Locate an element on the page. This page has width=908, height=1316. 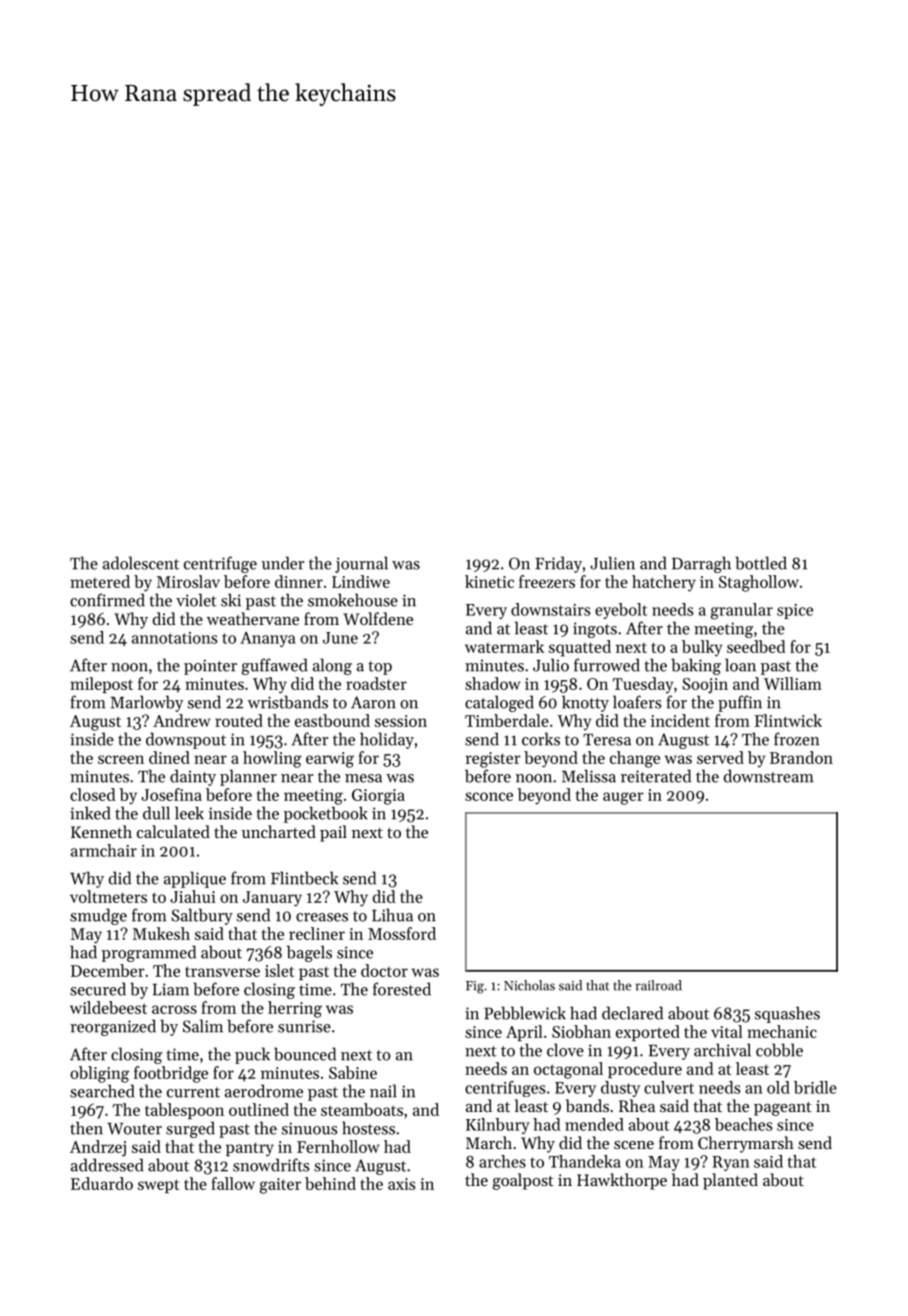
downstream is located at coordinates (768, 776).
